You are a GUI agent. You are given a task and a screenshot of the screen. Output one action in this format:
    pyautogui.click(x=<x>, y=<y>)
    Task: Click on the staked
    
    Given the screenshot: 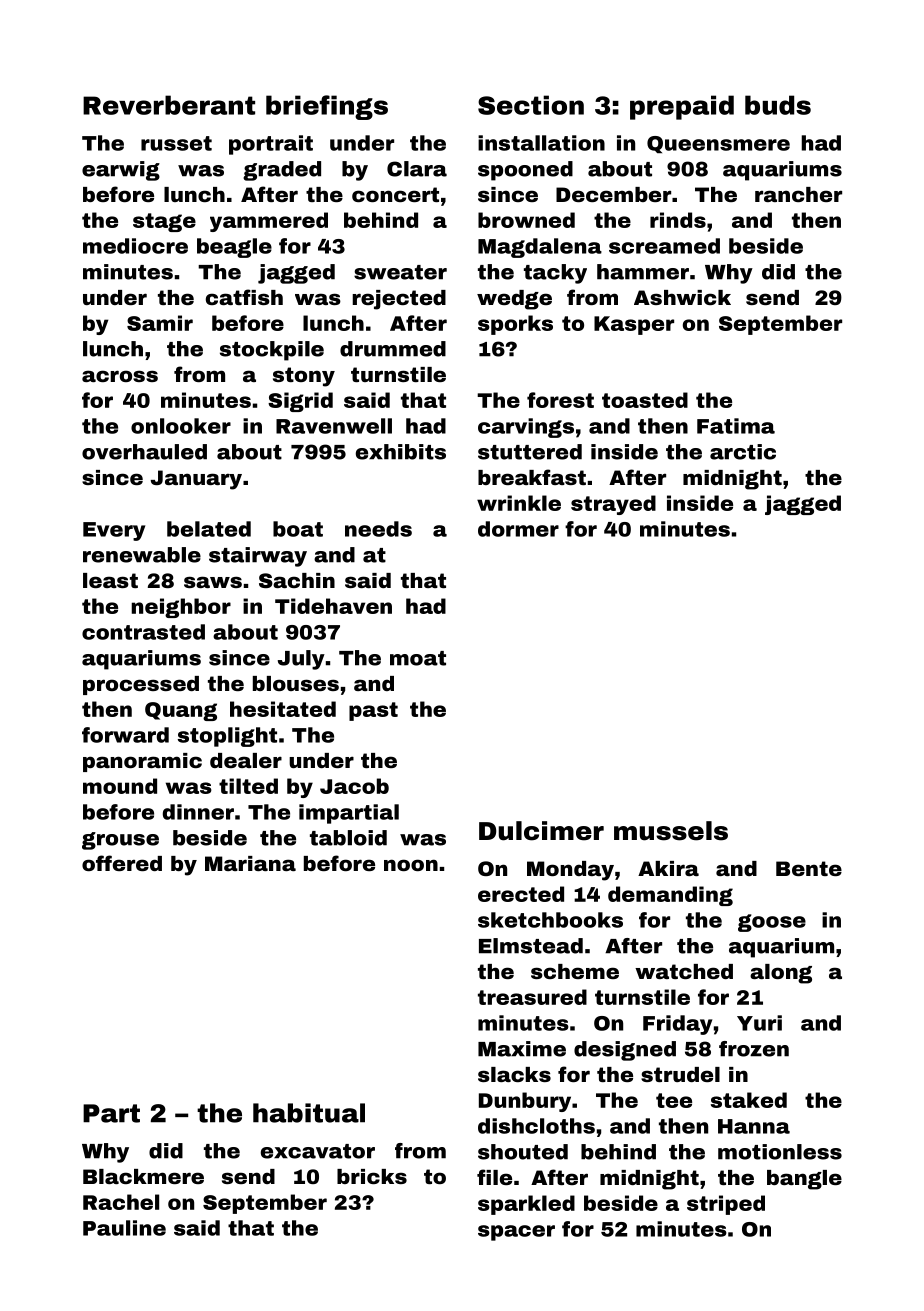 What is the action you would take?
    pyautogui.click(x=749, y=1100)
